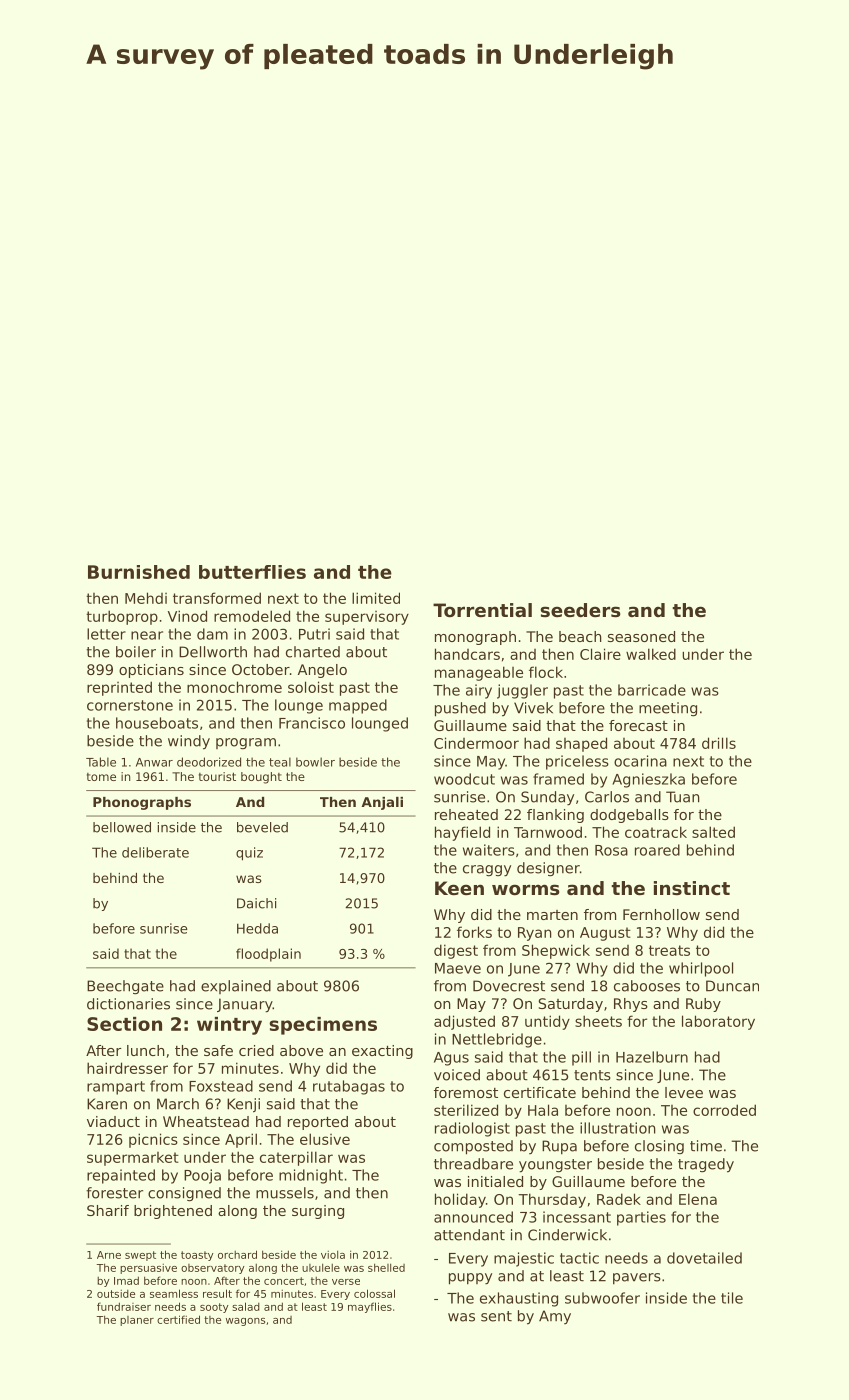 Image resolution: width=849 pixels, height=1400 pixels. What do you see at coordinates (706, 1165) in the page?
I see `tragedy` at bounding box center [706, 1165].
